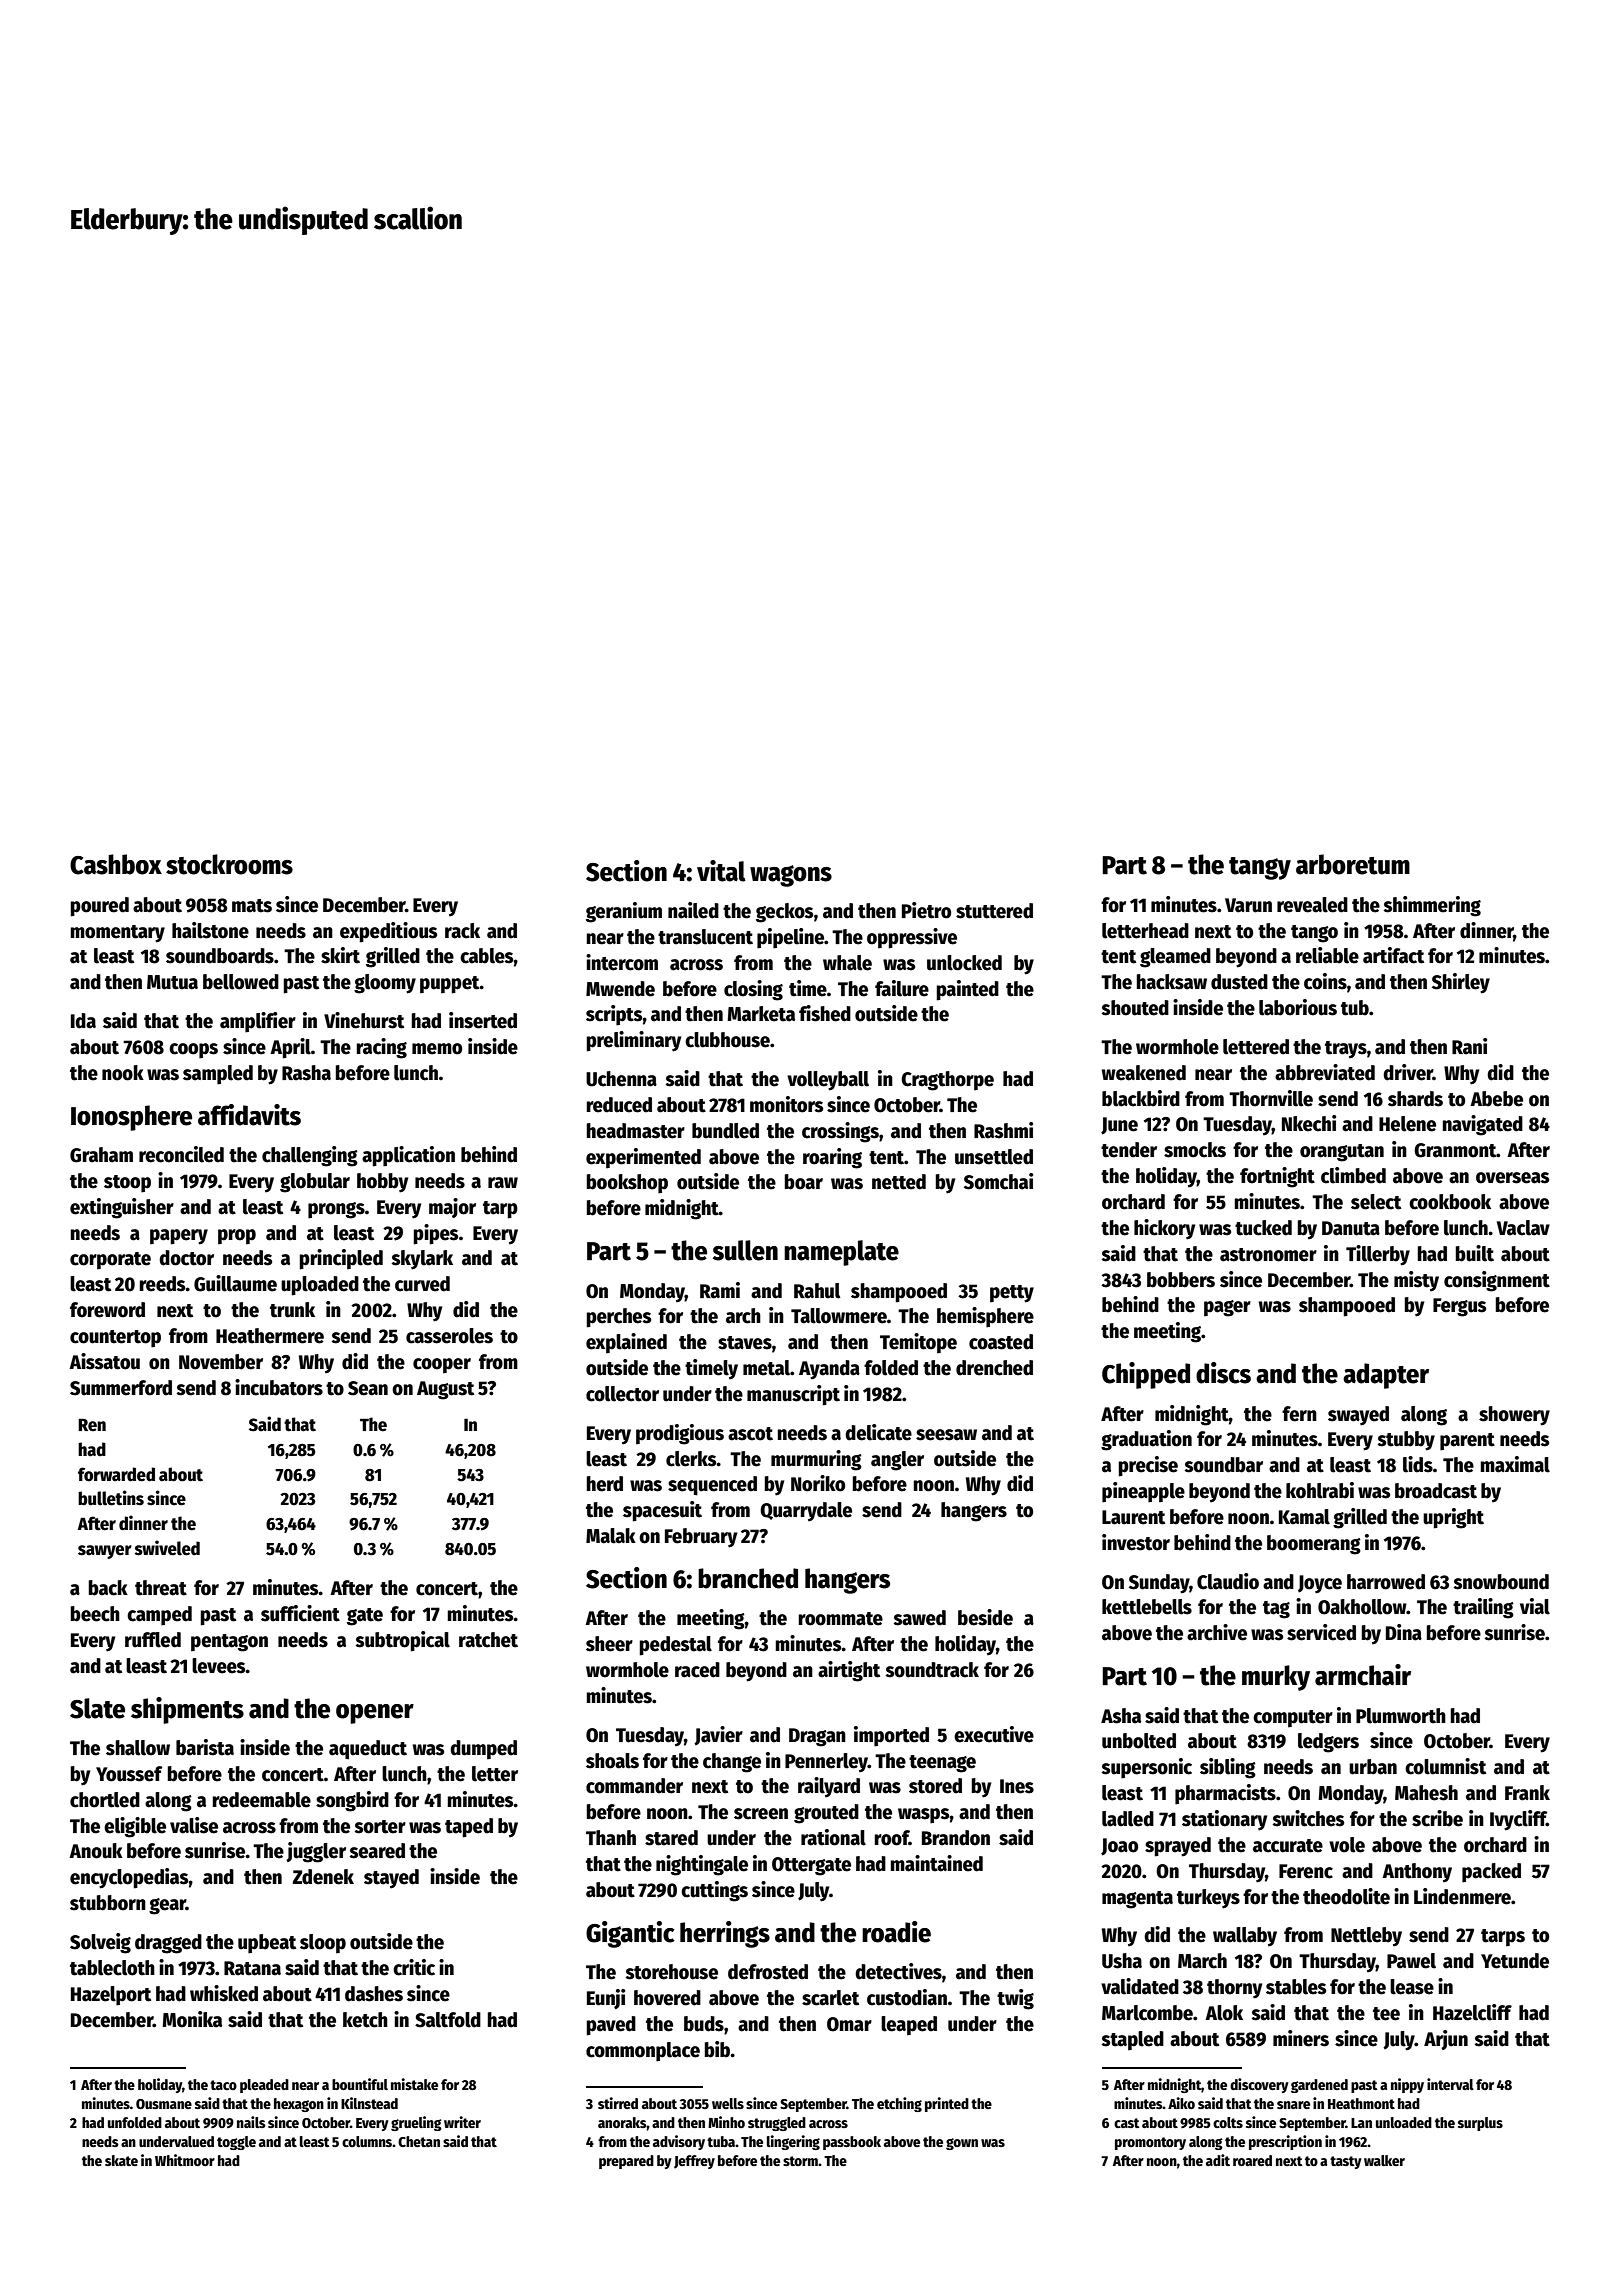 The image size is (1620, 2292). Describe the element at coordinates (101, 1155) in the document. I see `Graham` at that location.
